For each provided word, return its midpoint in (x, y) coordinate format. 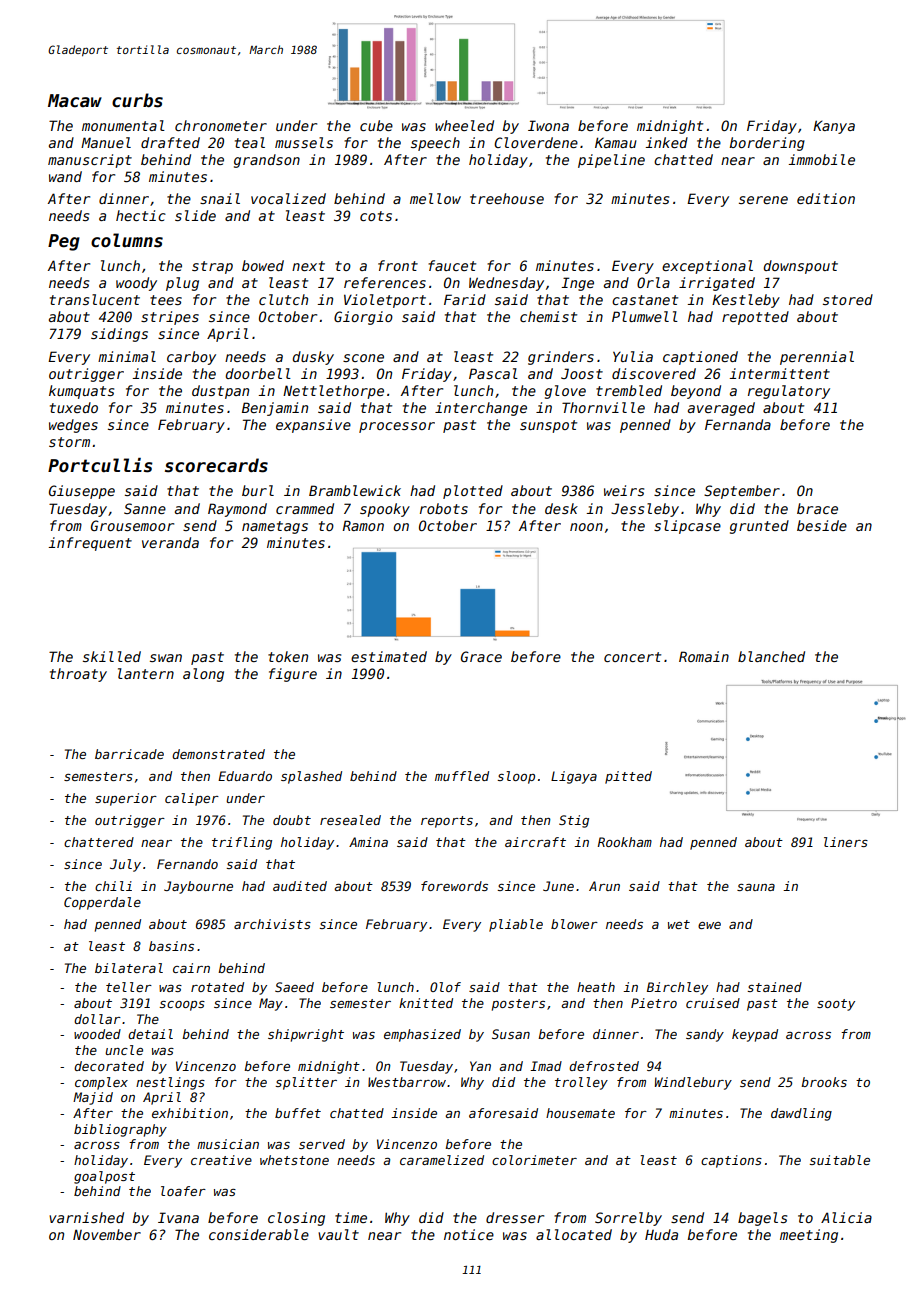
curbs (137, 100)
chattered (99, 842)
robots (444, 508)
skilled (112, 656)
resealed (350, 820)
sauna (756, 887)
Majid (93, 1098)
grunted (759, 527)
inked (667, 142)
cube (376, 125)
